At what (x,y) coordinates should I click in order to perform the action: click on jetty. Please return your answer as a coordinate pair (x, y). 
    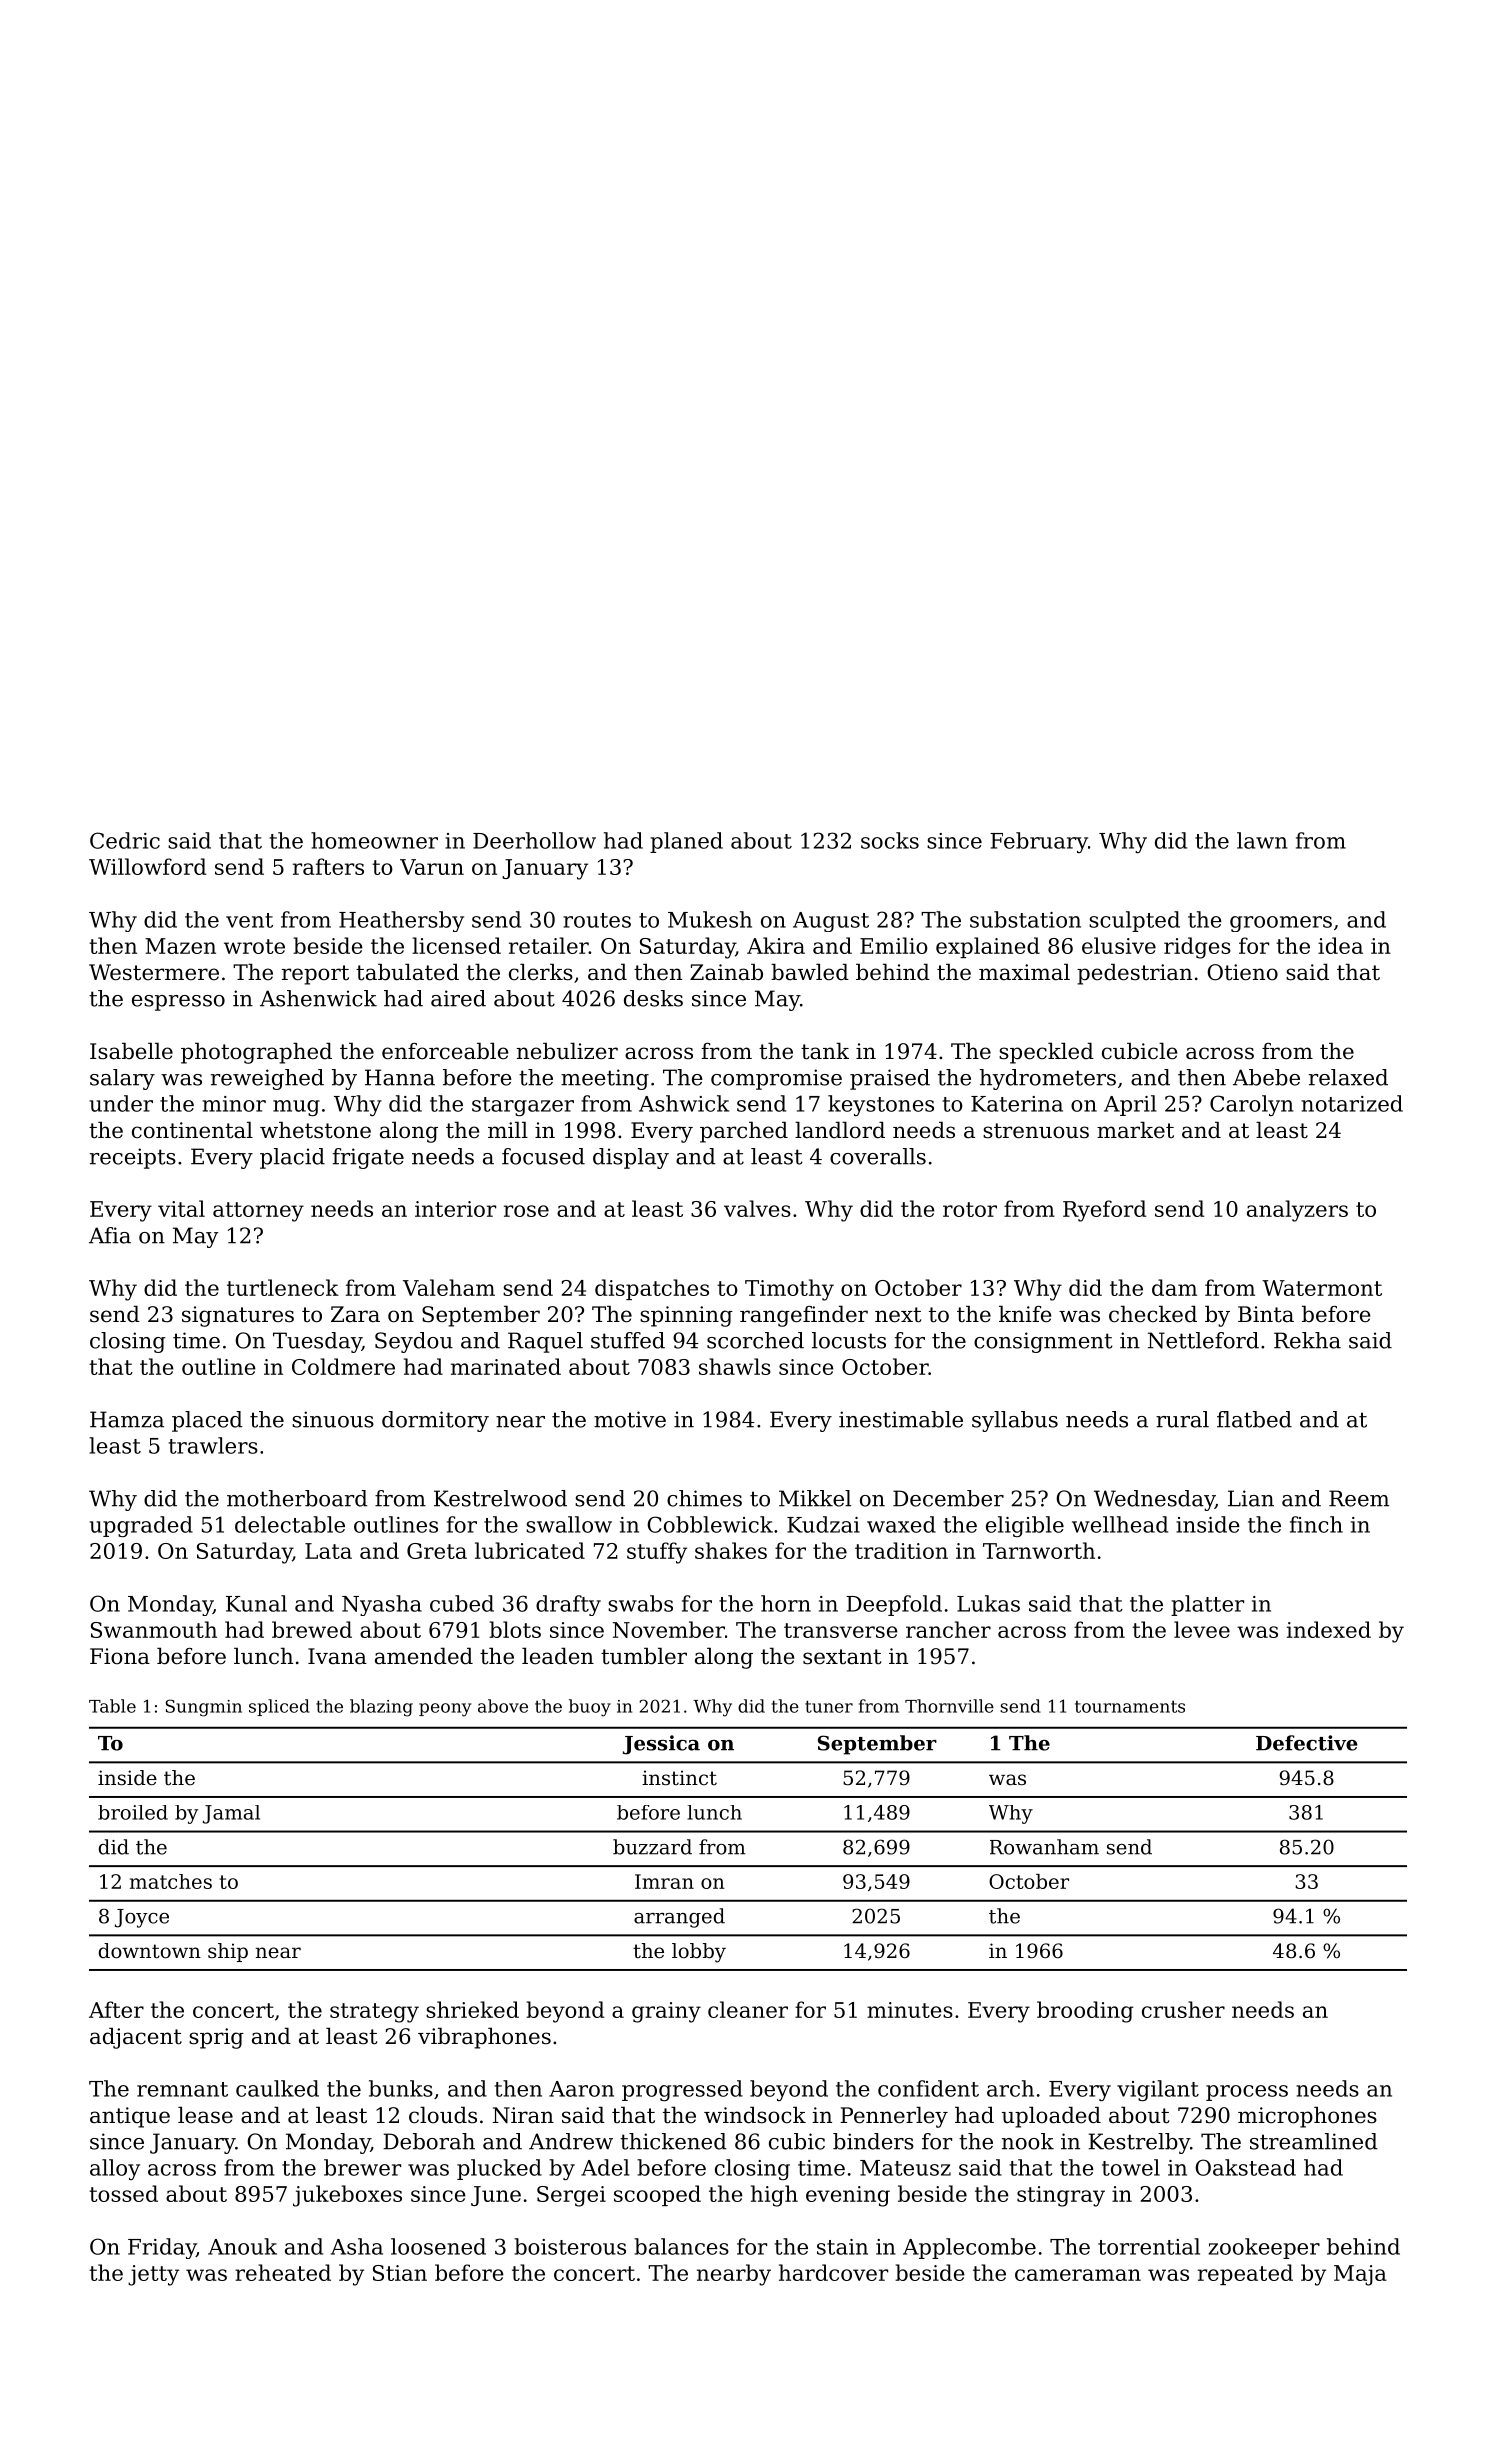
    Looking at the image, I should click on (153, 2275).
